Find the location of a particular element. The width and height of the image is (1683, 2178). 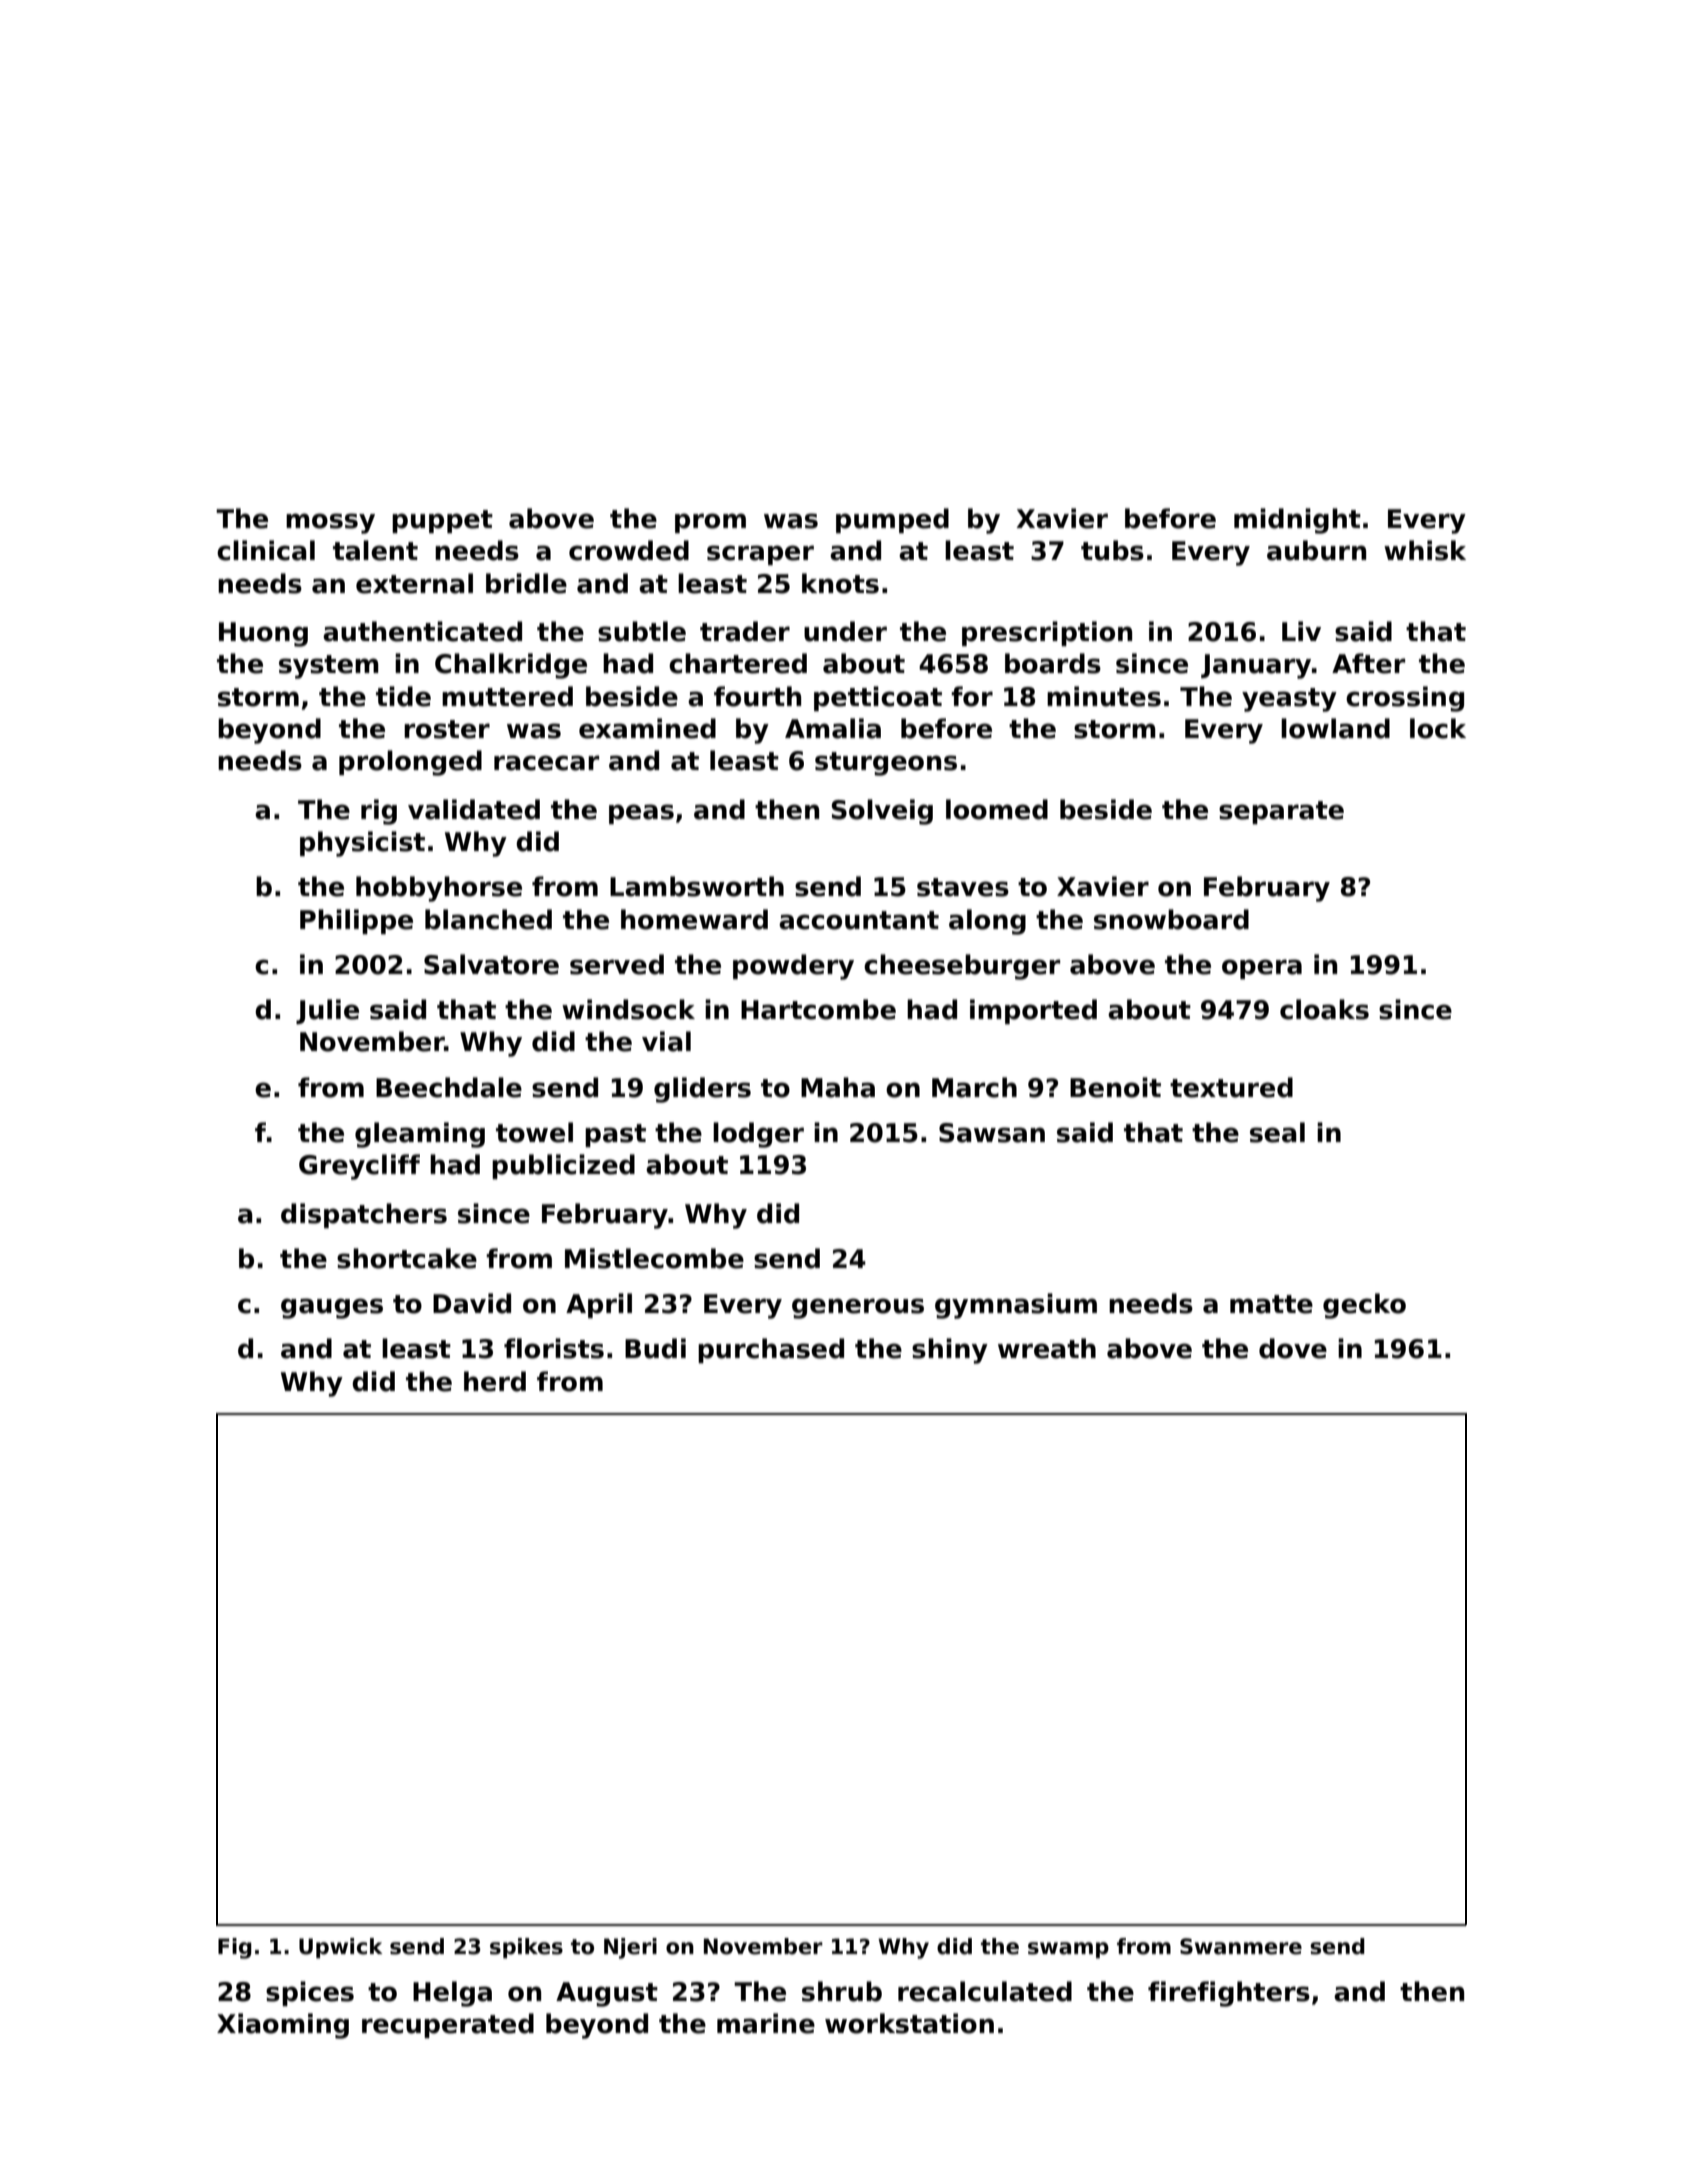

clinical is located at coordinates (266, 550).
